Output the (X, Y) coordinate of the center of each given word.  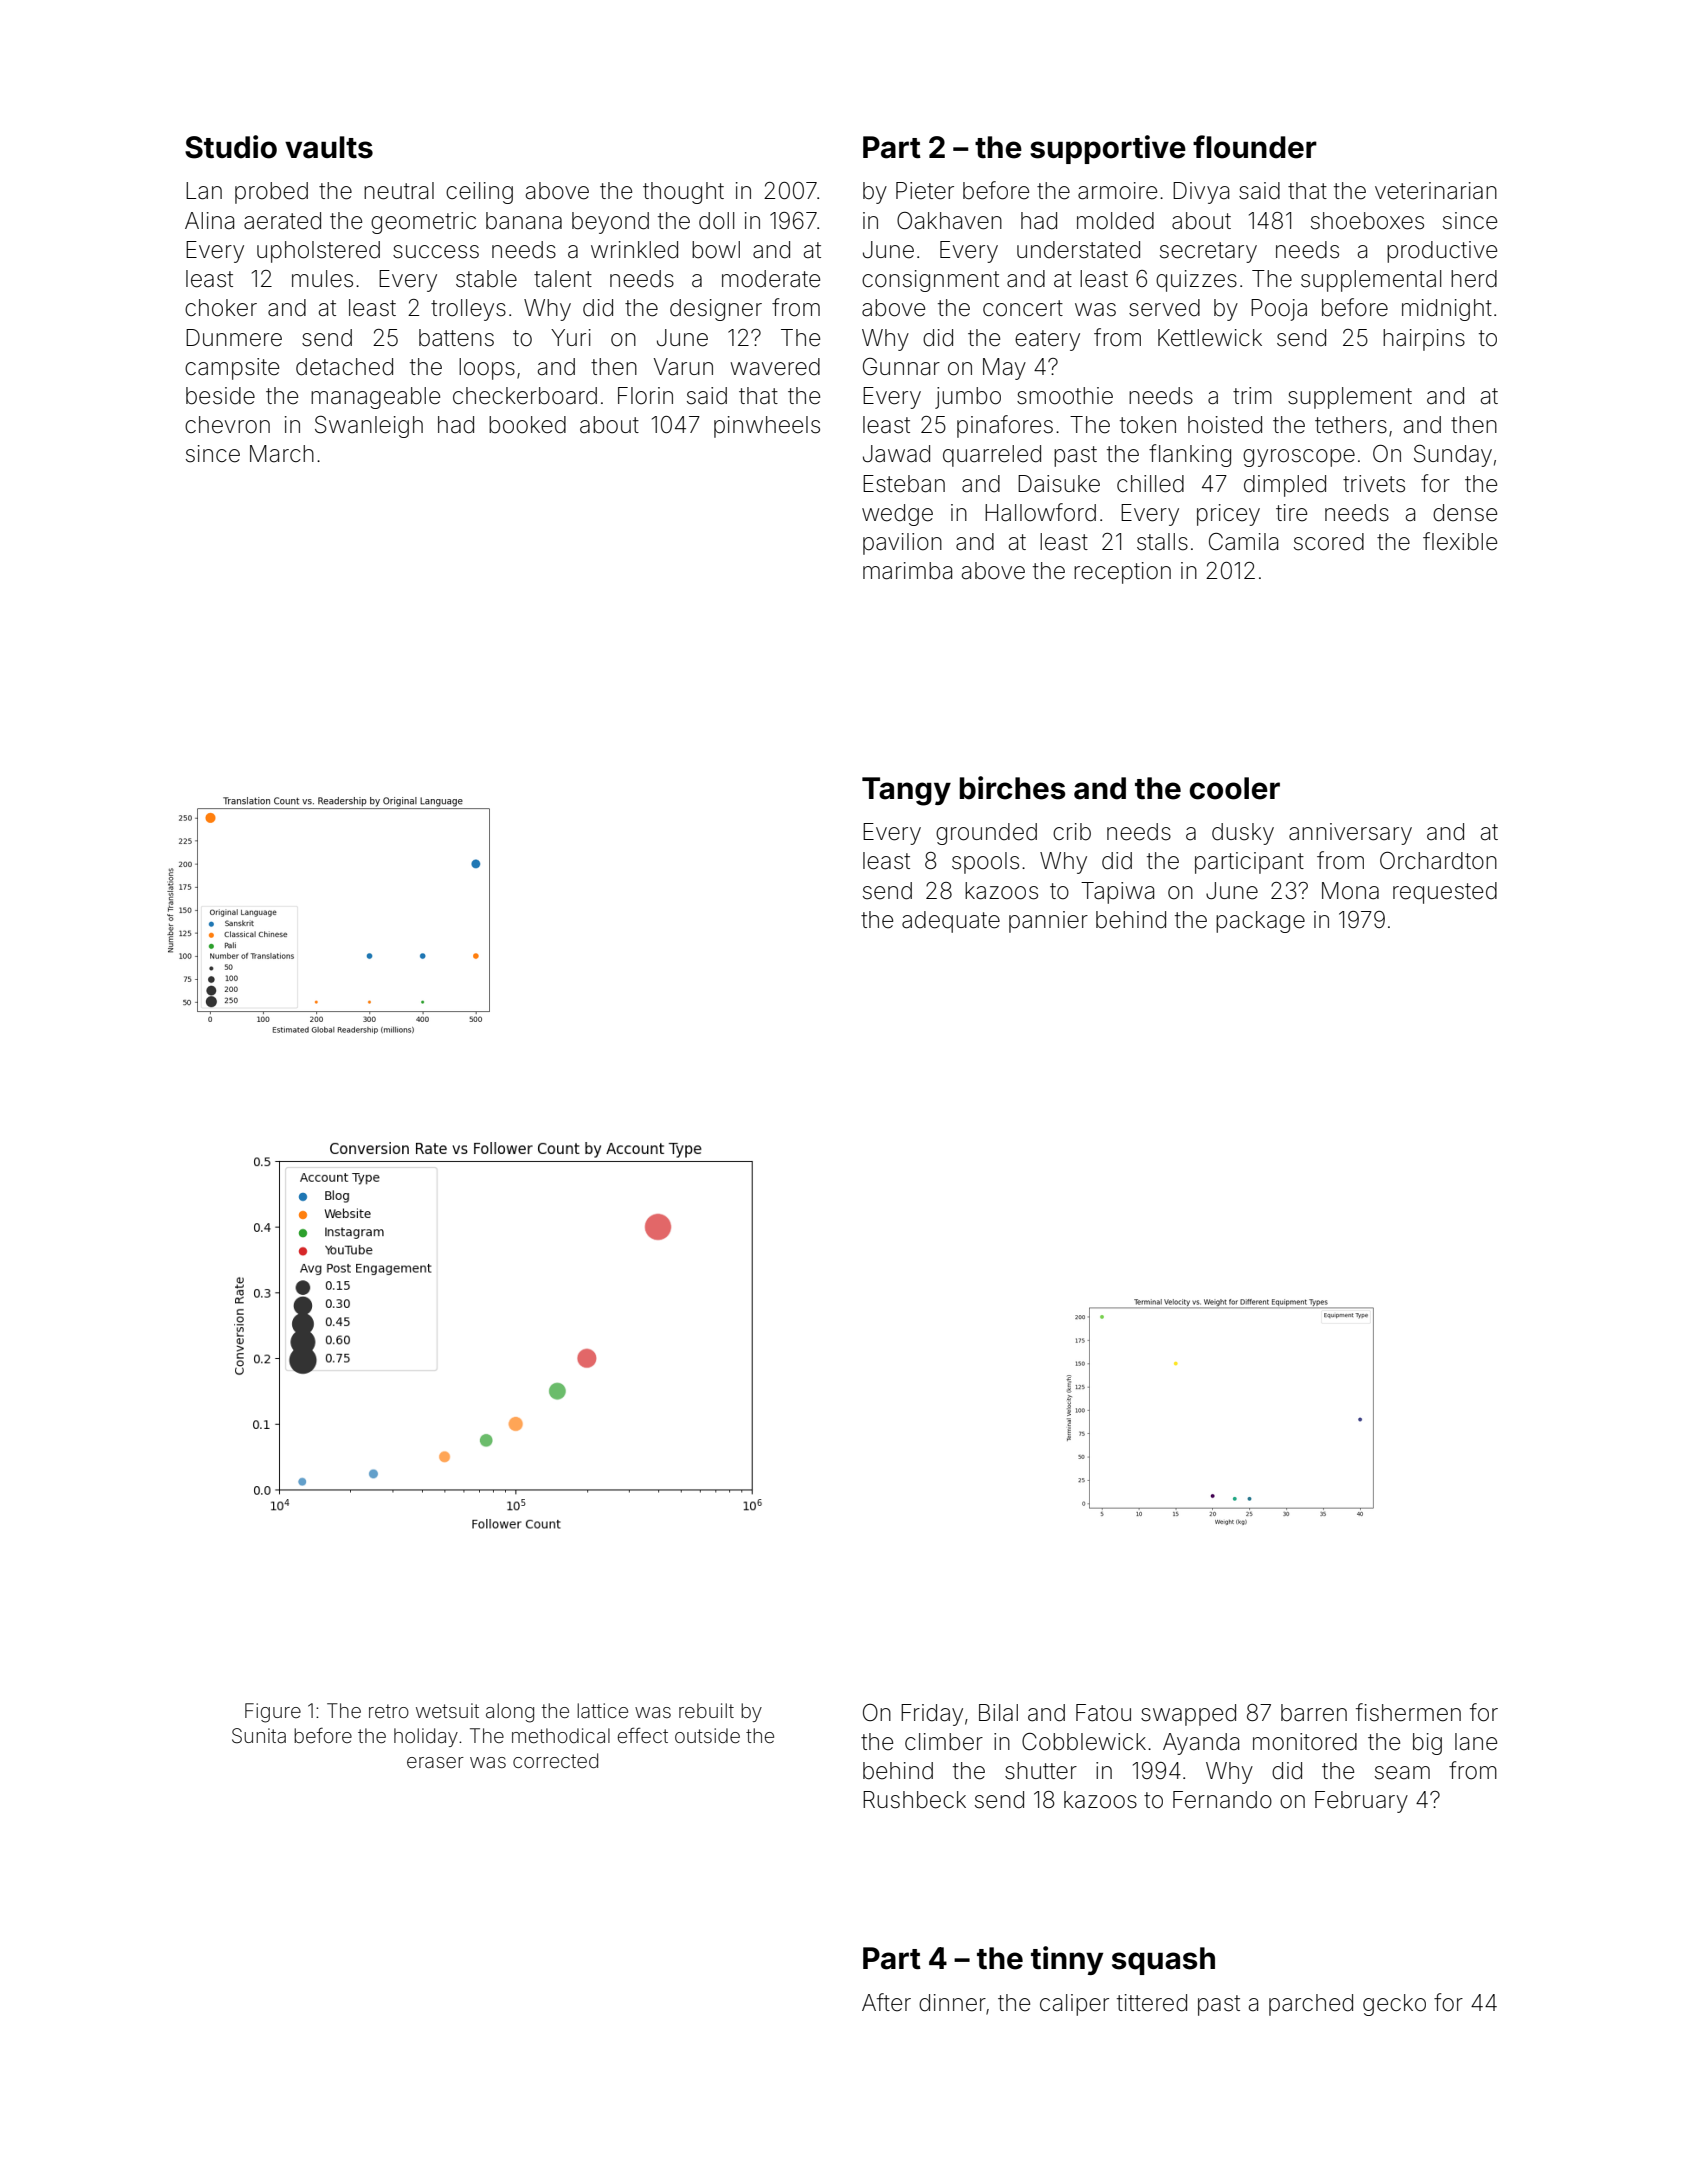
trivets (1374, 484)
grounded (986, 834)
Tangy (906, 791)
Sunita (259, 1736)
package (1260, 922)
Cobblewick (1084, 1742)
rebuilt (706, 1710)
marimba (907, 571)
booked (527, 425)
